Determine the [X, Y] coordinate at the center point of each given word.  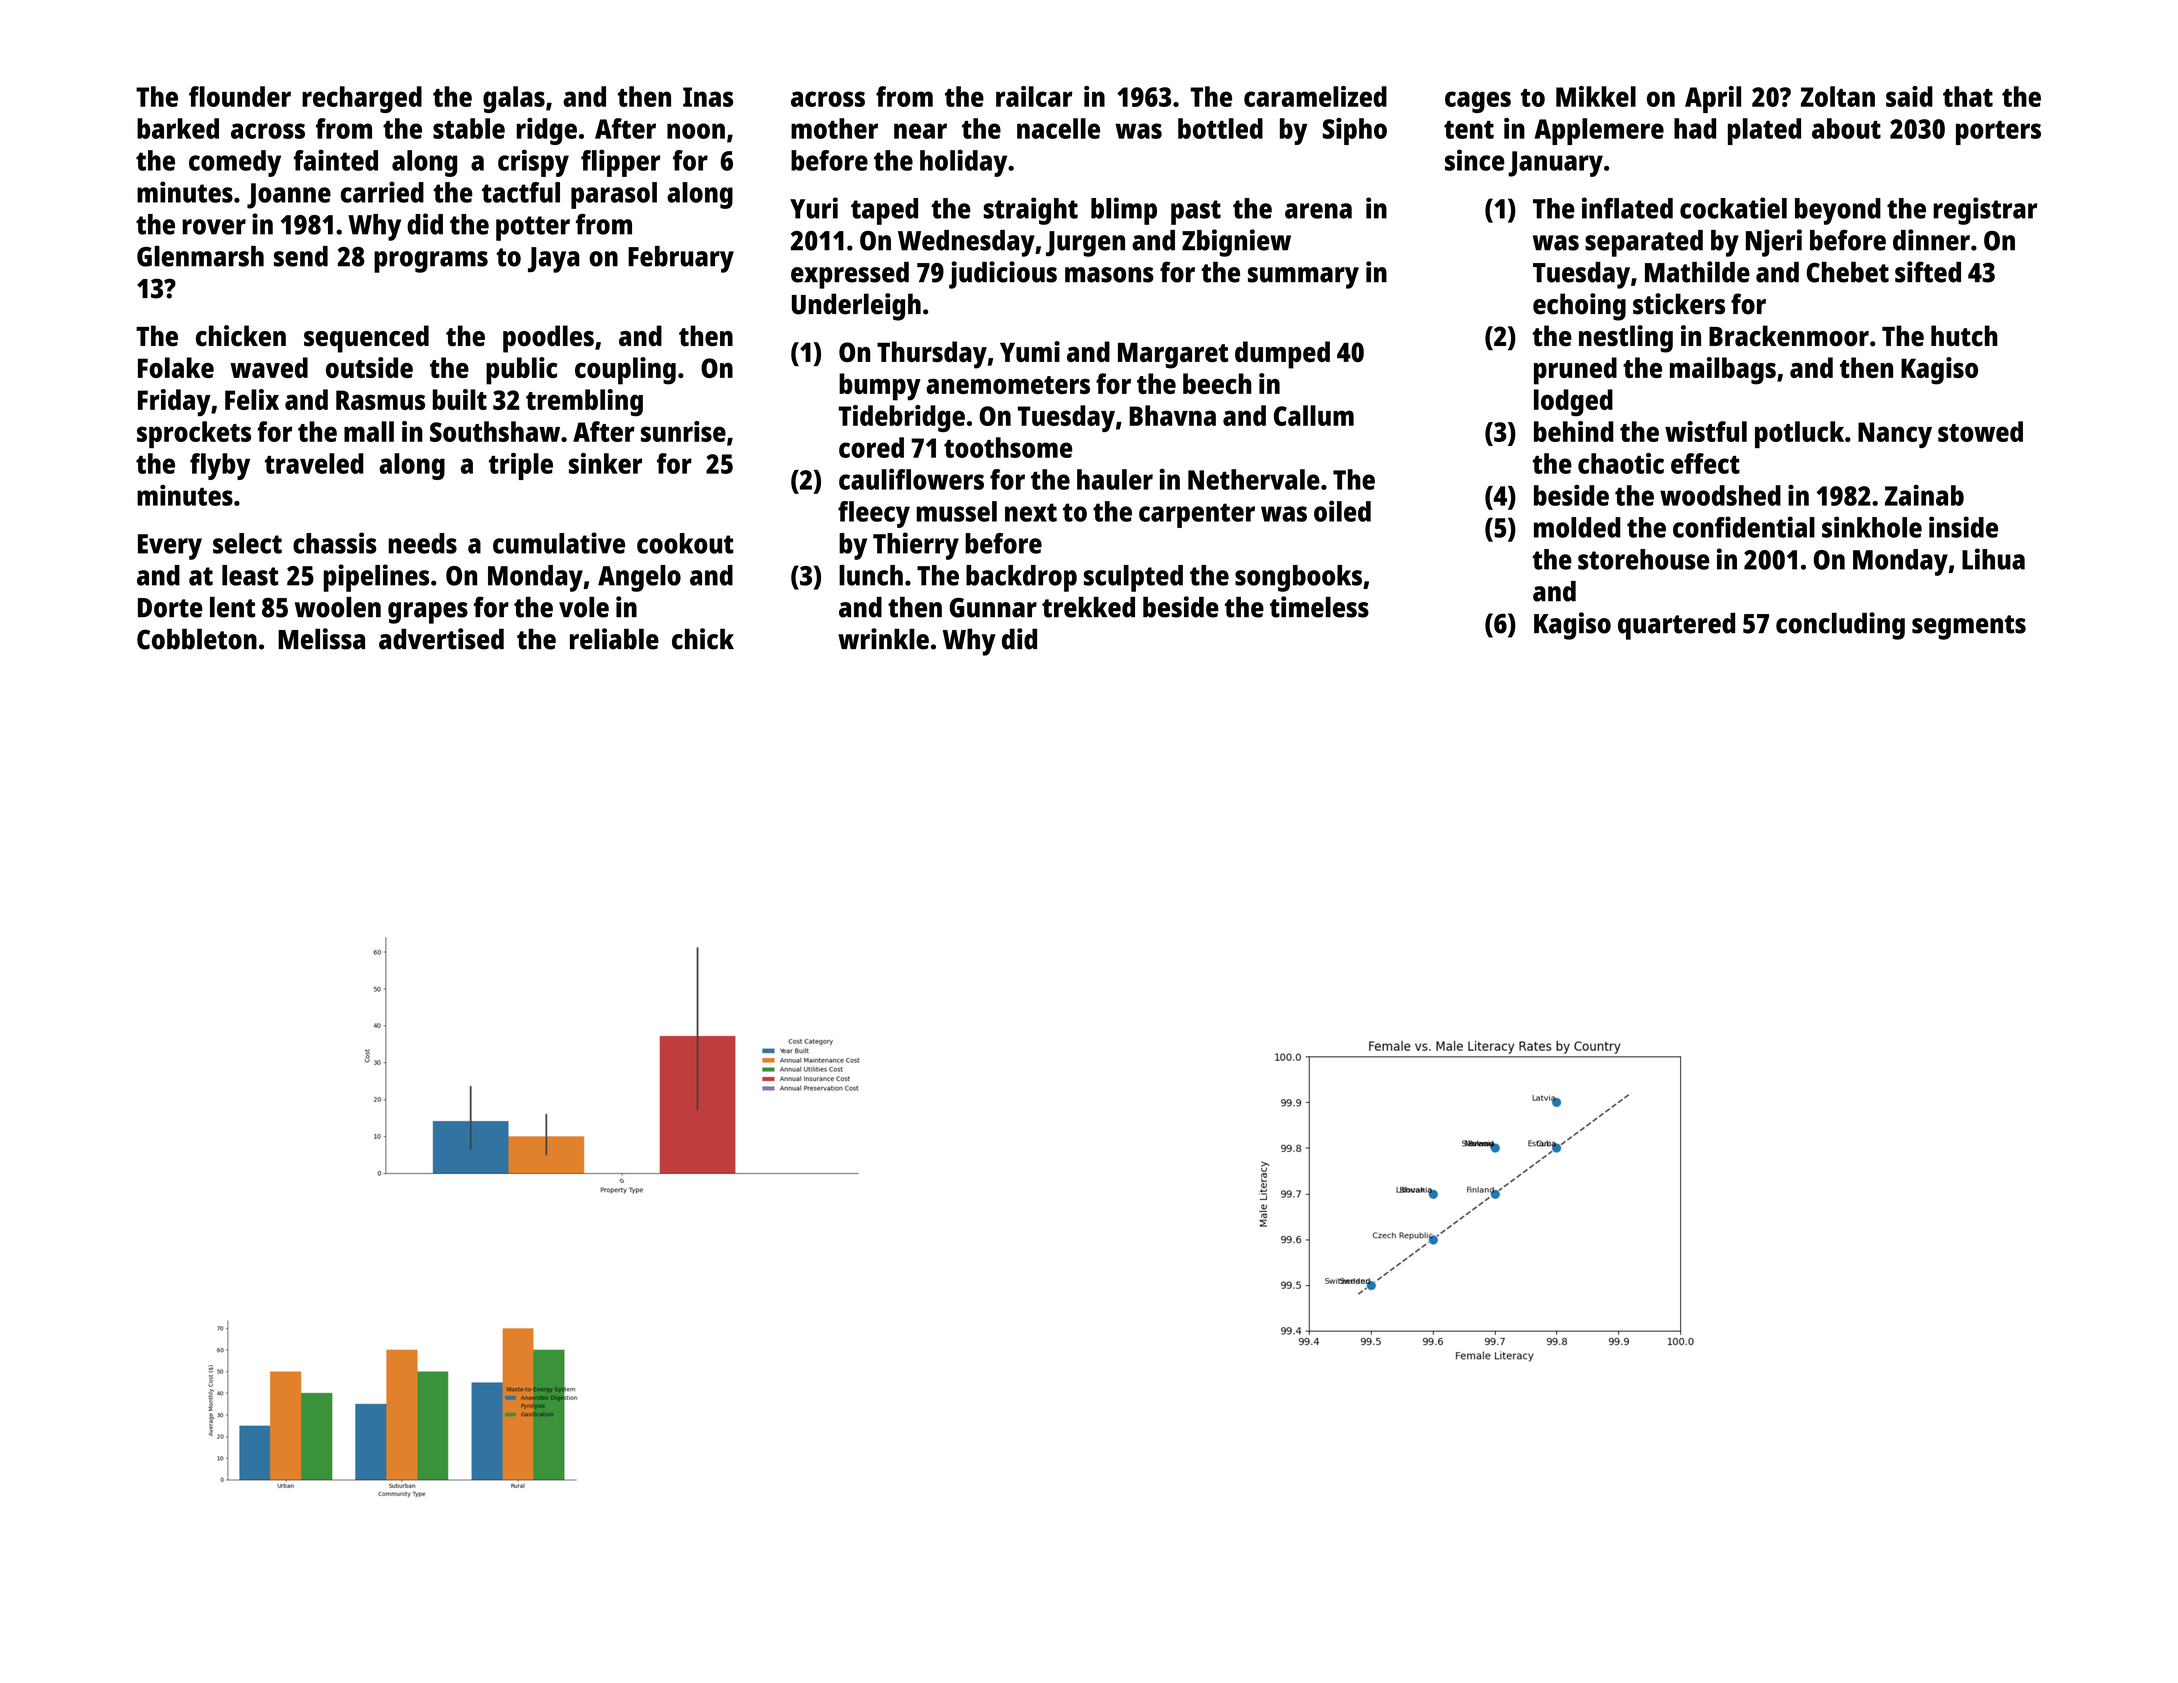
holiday [963, 163]
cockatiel [1733, 208]
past [1196, 212]
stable [469, 128]
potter [533, 228]
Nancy [1895, 435]
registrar [1985, 211]
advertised [441, 639]
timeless [1319, 607]
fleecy [874, 514]
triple [521, 466]
